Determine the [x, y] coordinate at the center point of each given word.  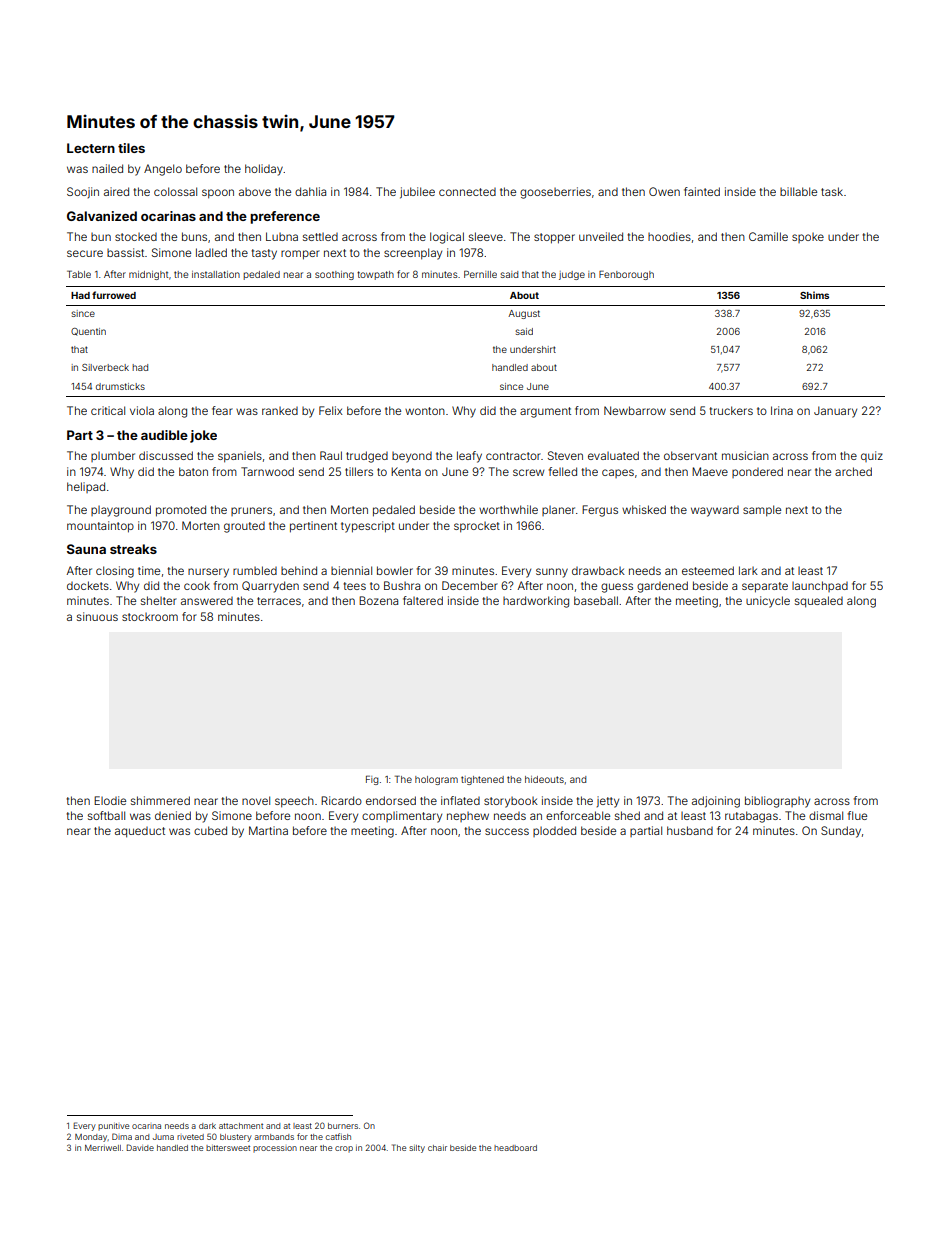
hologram [436, 780]
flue [857, 815]
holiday [264, 170]
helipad [86, 487]
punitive [113, 1126]
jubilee [417, 193]
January [835, 412]
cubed [210, 830]
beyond [412, 457]
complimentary [402, 817]
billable [798, 191]
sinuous [97, 616]
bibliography [777, 802]
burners [343, 1126]
